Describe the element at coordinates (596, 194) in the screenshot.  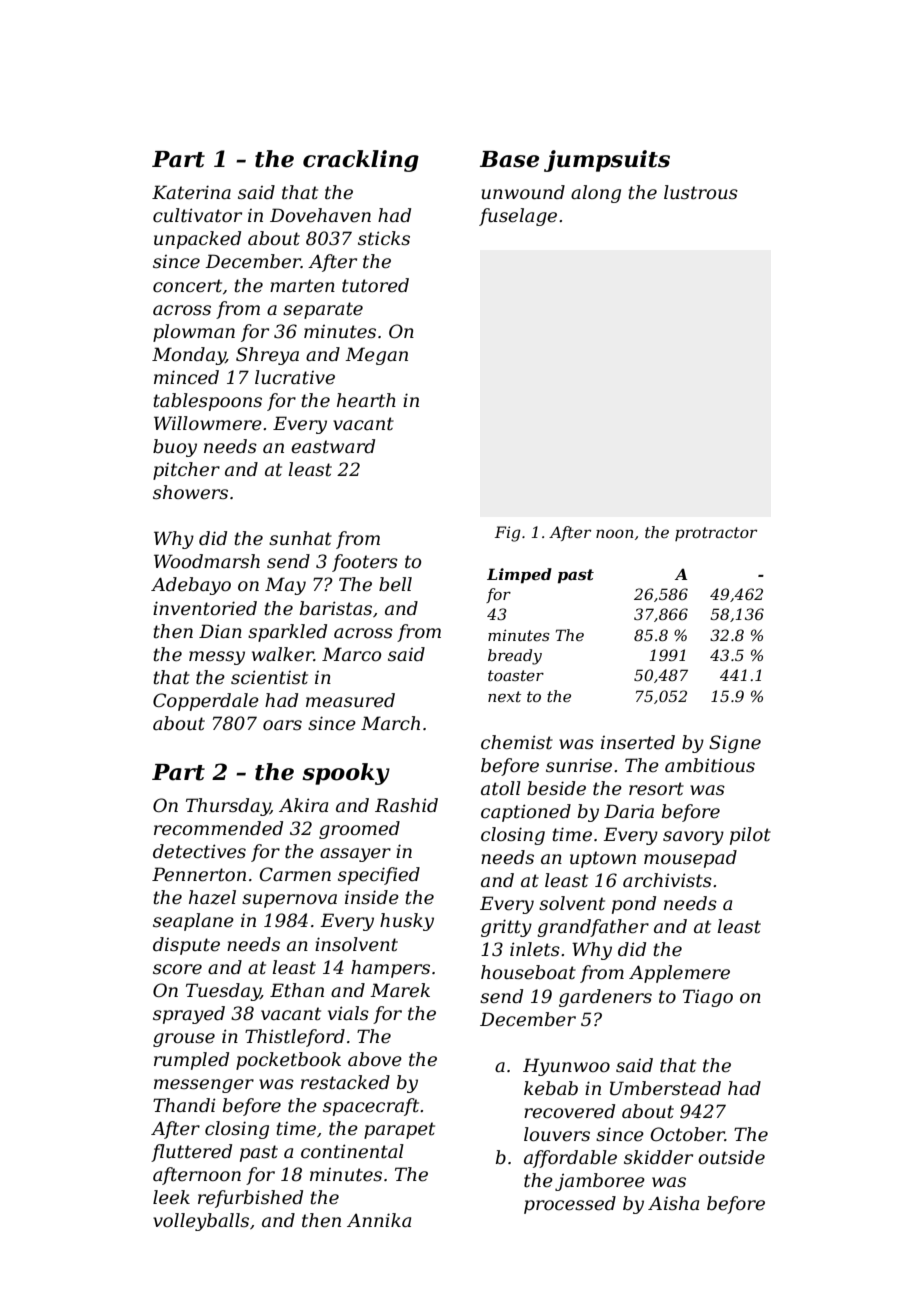
I see `along` at that location.
